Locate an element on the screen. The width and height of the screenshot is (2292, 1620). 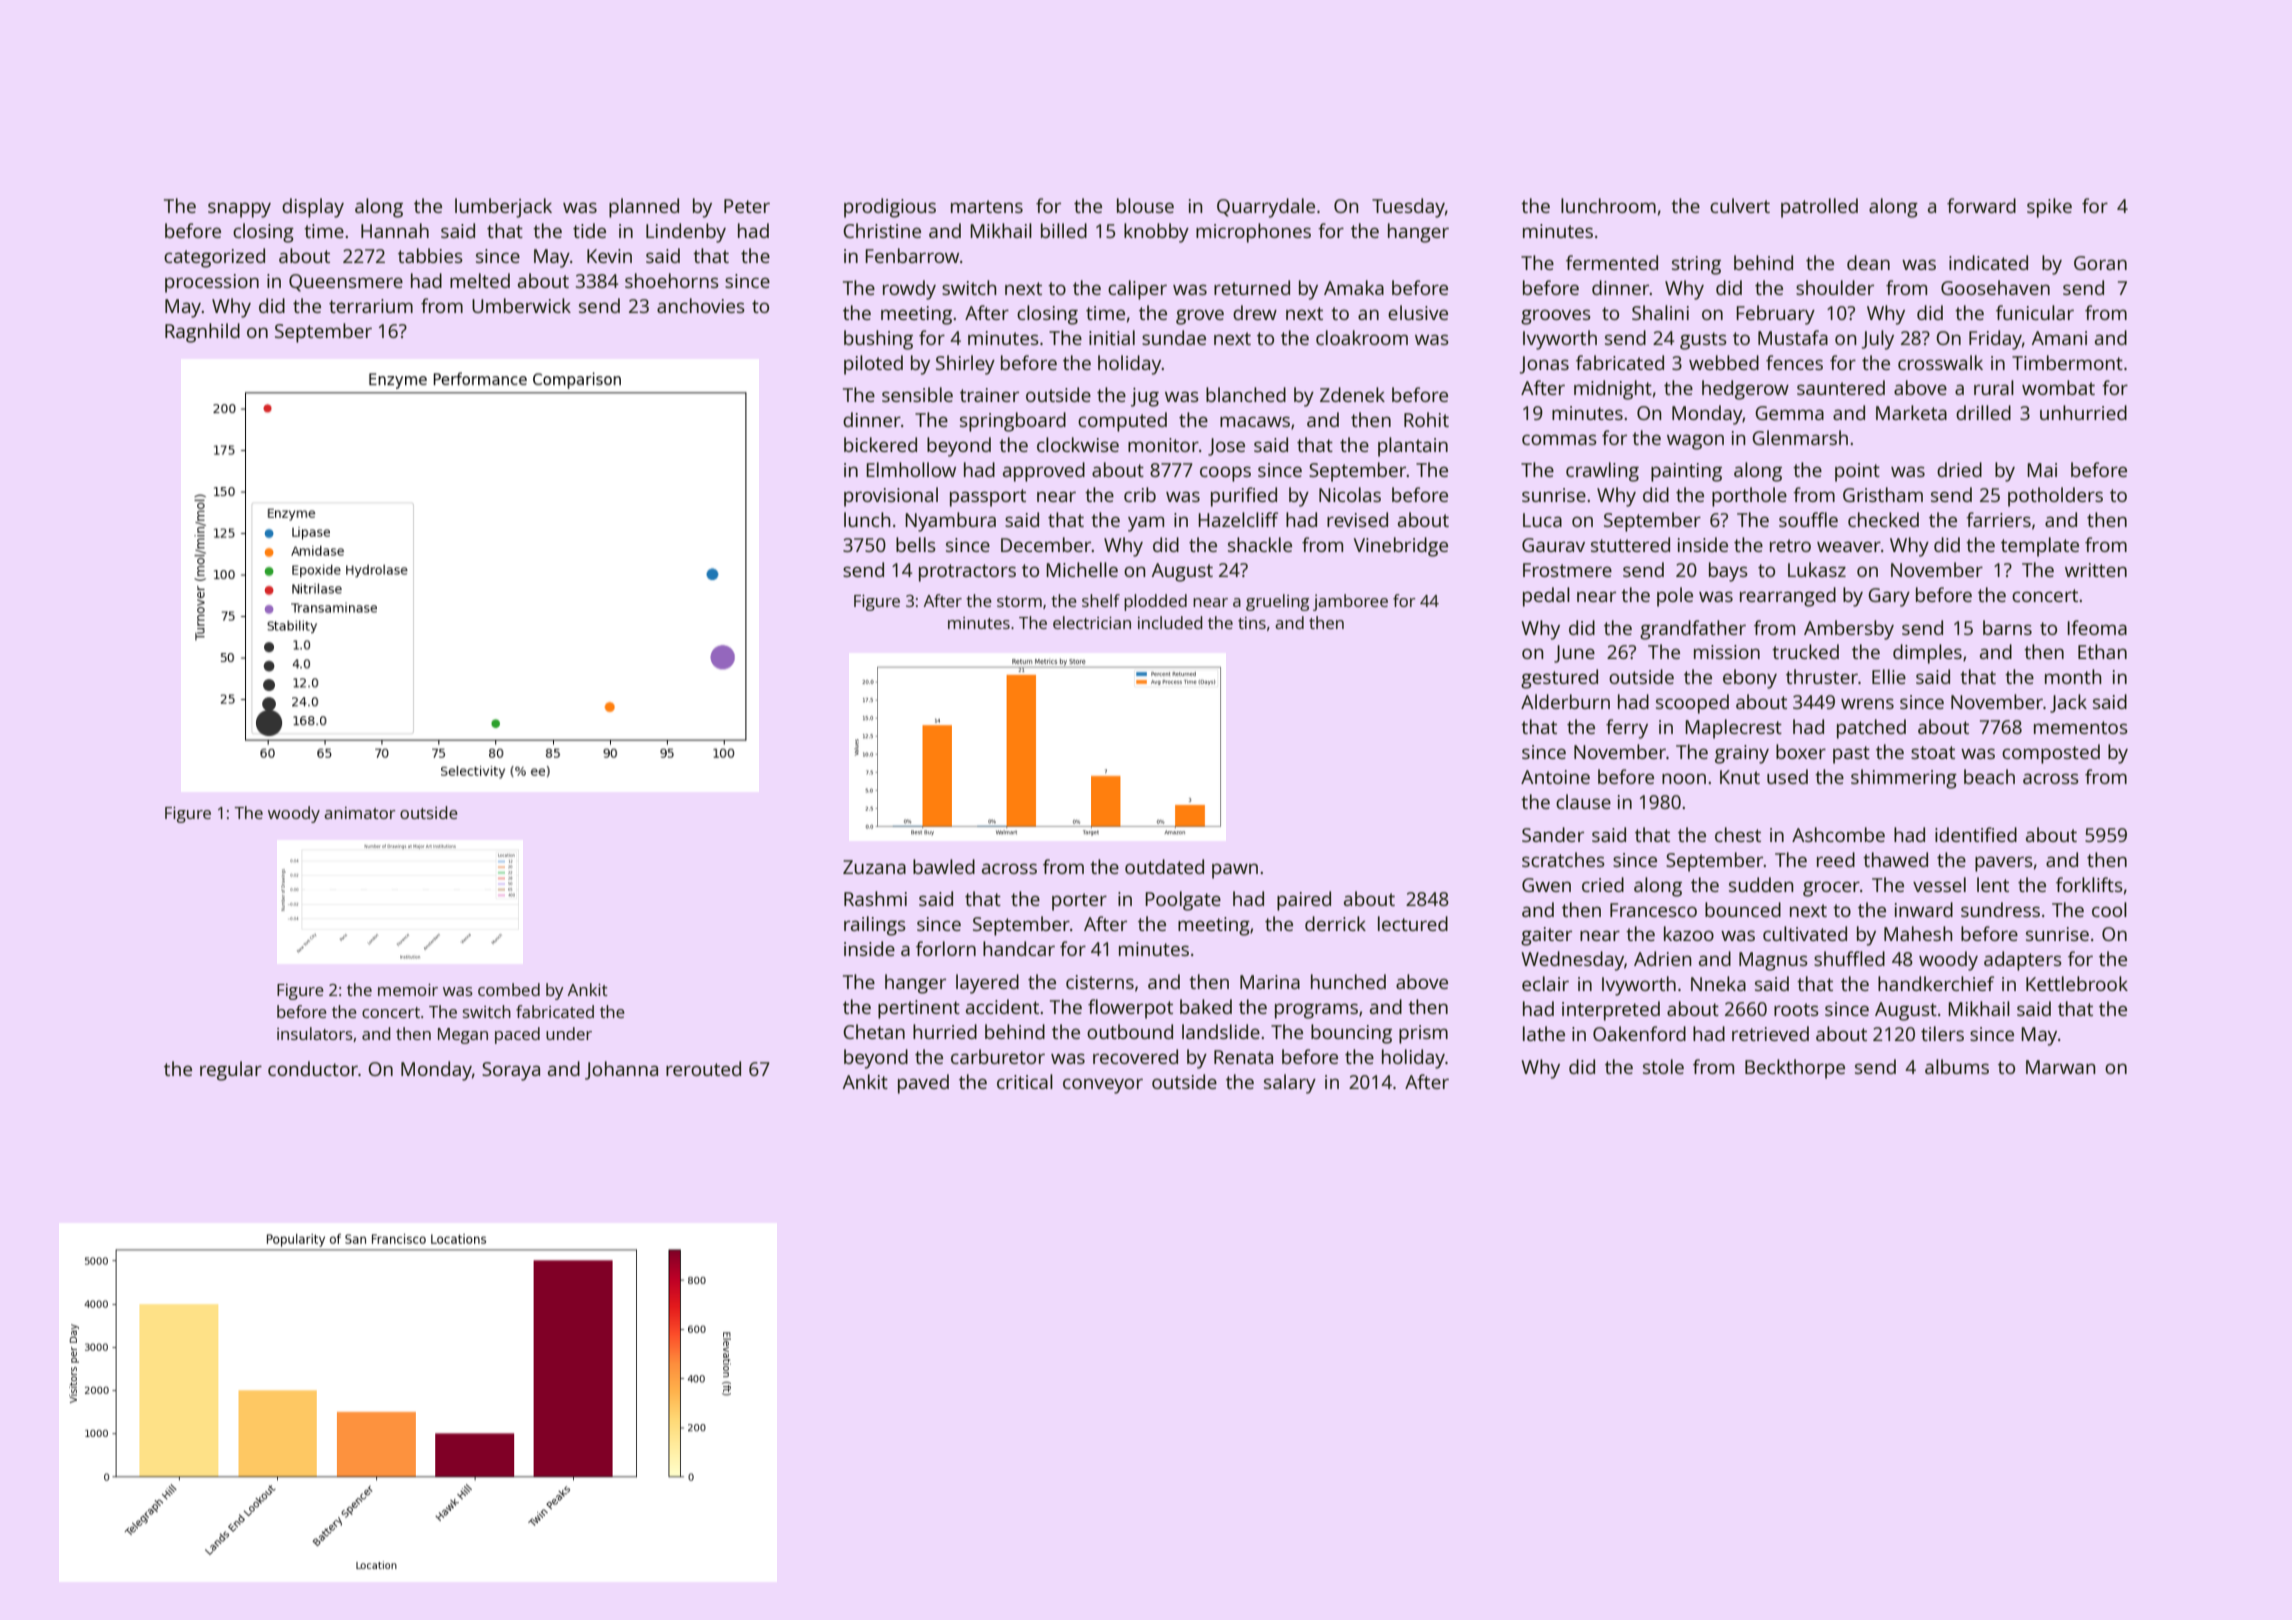
Zuzana is located at coordinates (874, 867).
